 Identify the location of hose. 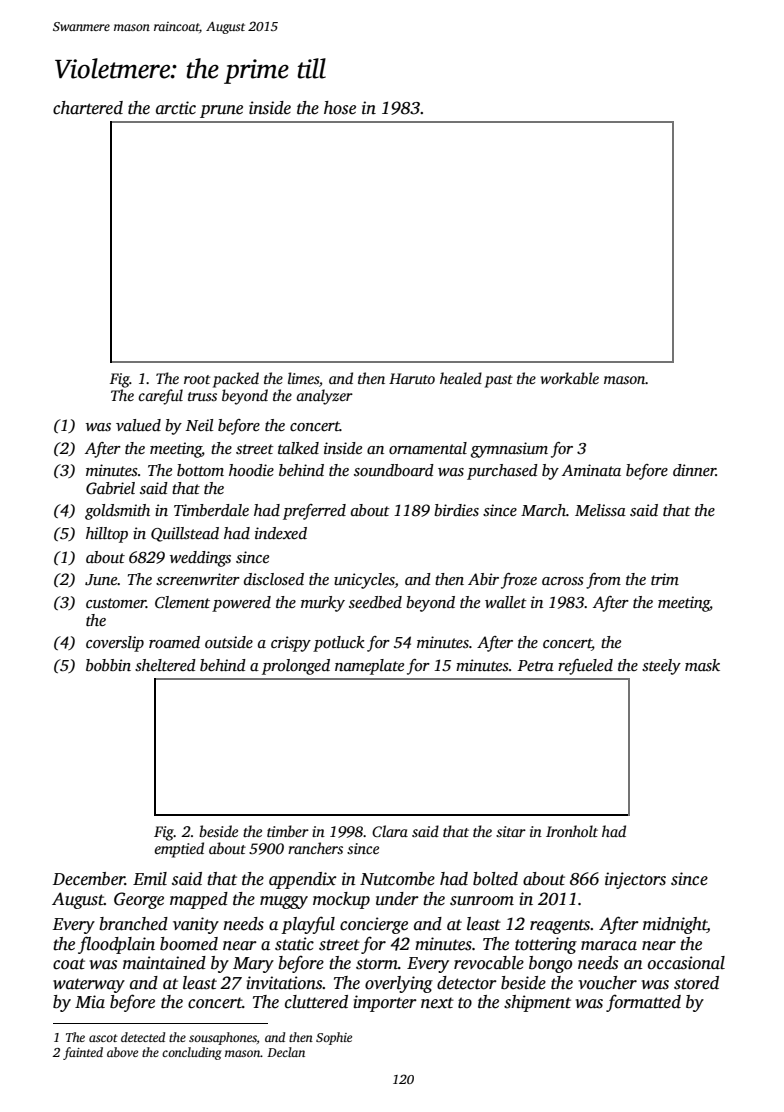
(340, 108).
